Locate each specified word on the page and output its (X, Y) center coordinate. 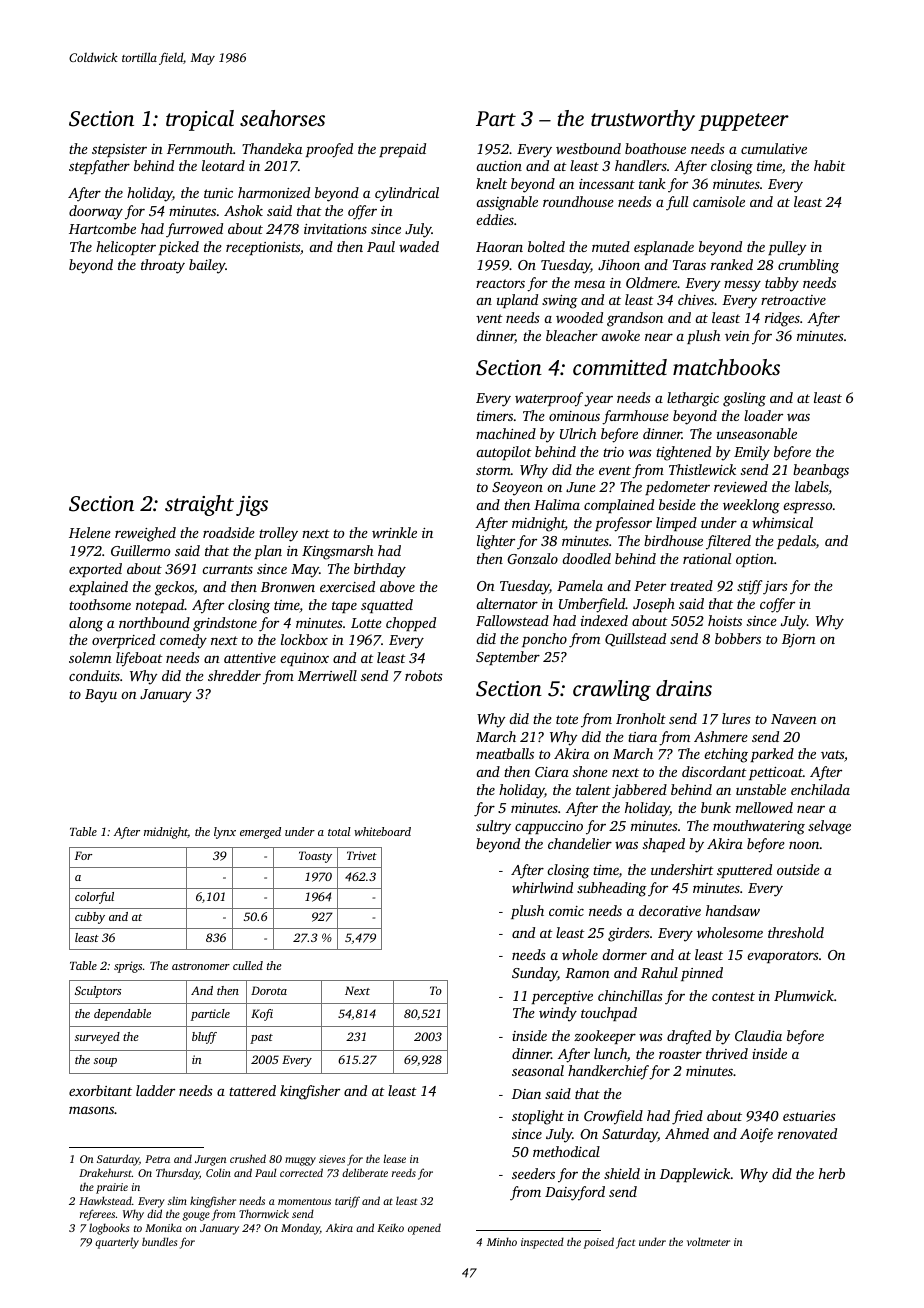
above (397, 586)
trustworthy (643, 120)
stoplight (538, 1117)
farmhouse (635, 417)
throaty (163, 266)
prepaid (402, 150)
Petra (157, 1159)
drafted (689, 1037)
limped (676, 524)
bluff (204, 1038)
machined (506, 433)
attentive (250, 658)
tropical (200, 120)
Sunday (534, 974)
